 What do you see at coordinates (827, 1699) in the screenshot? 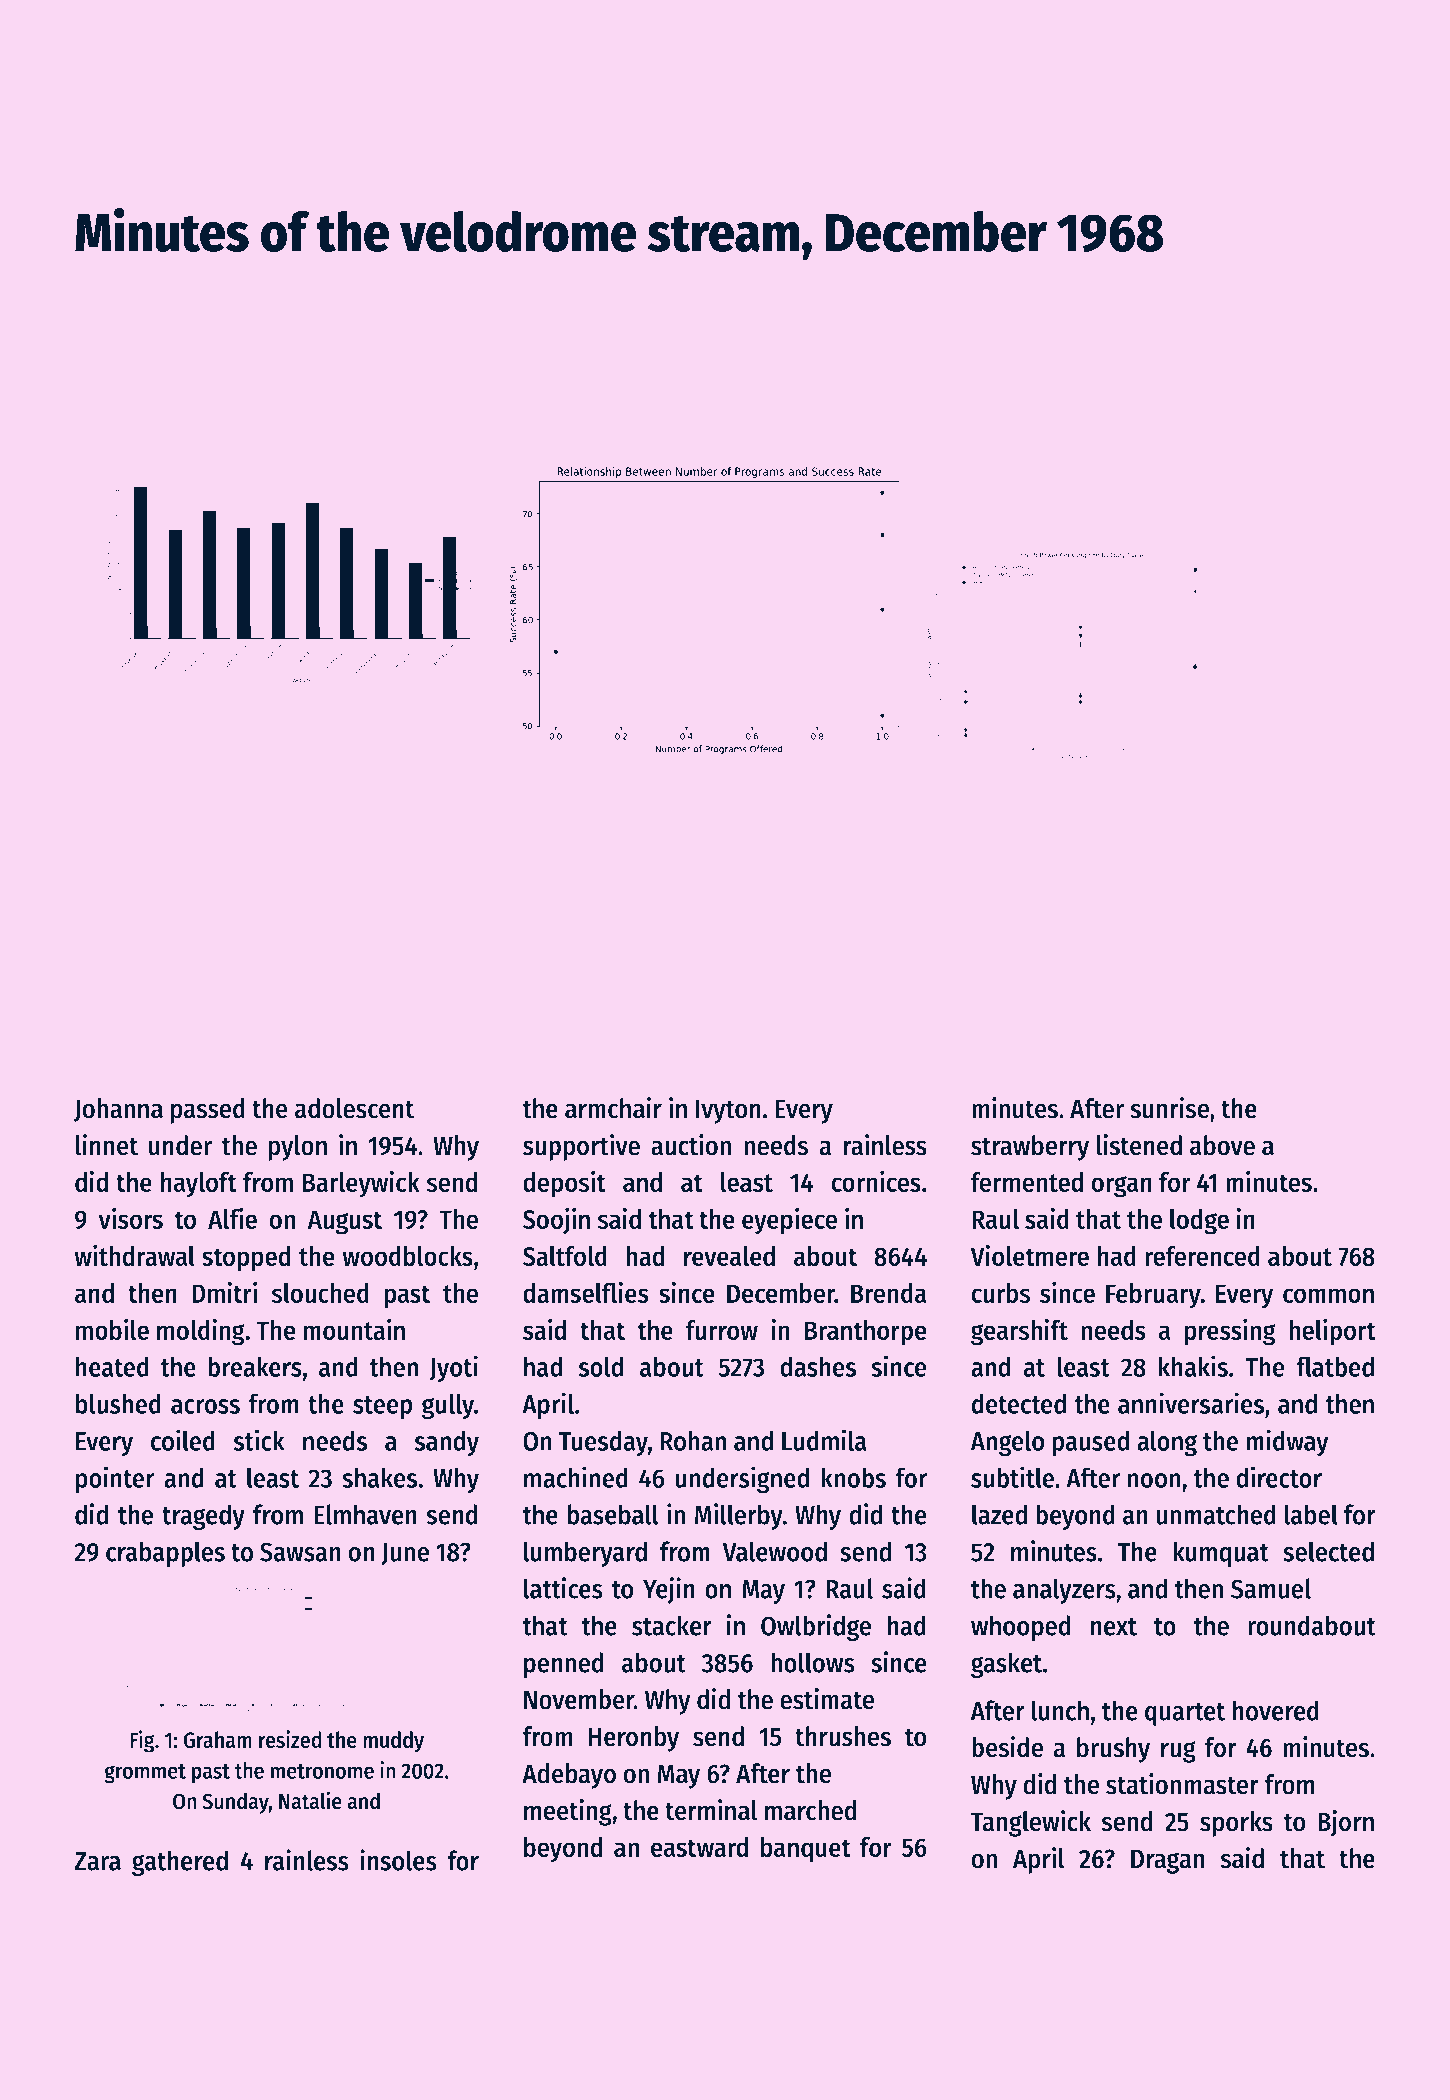
I see `estimate` at bounding box center [827, 1699].
